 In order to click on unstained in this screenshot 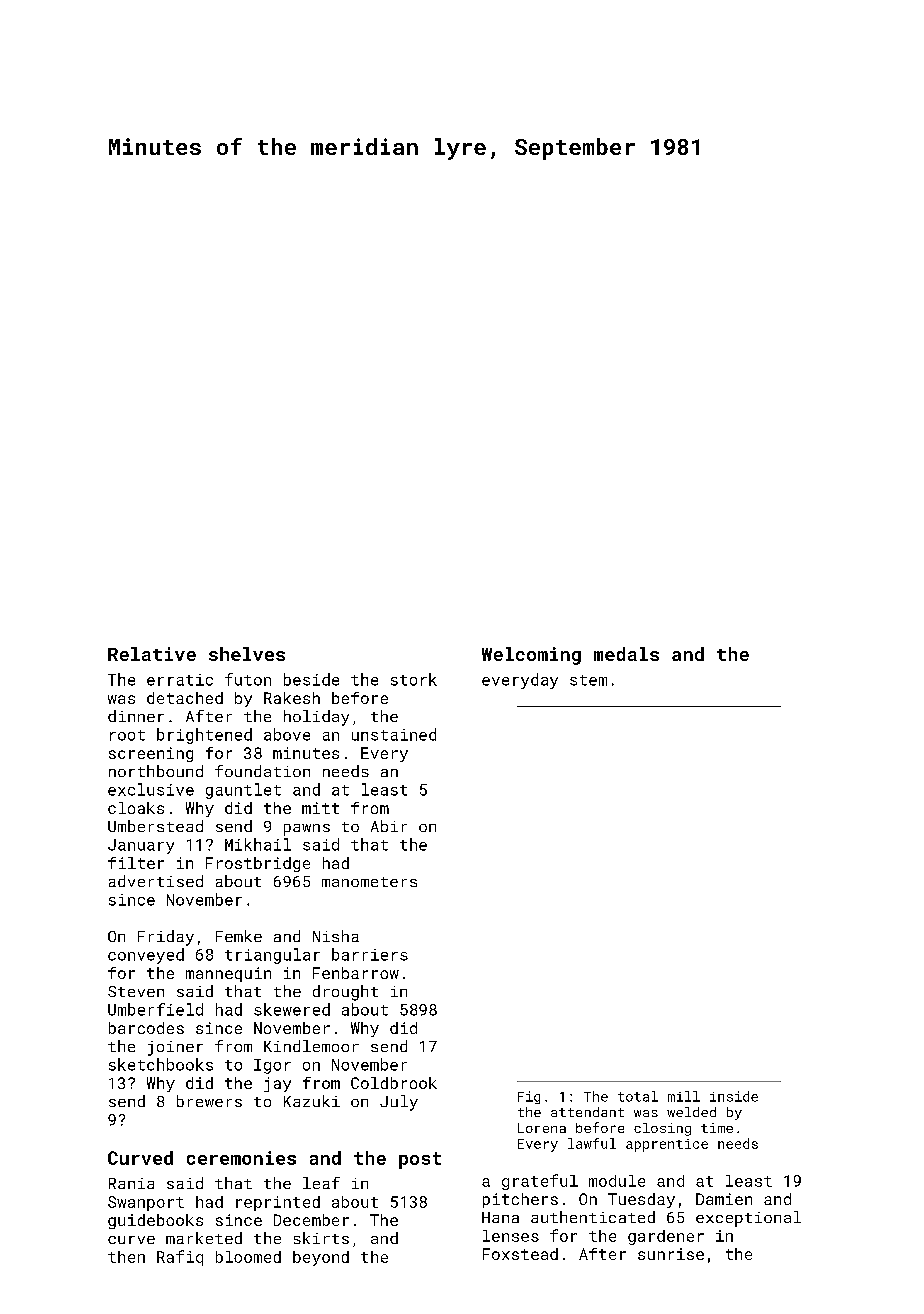, I will do `click(394, 734)`.
